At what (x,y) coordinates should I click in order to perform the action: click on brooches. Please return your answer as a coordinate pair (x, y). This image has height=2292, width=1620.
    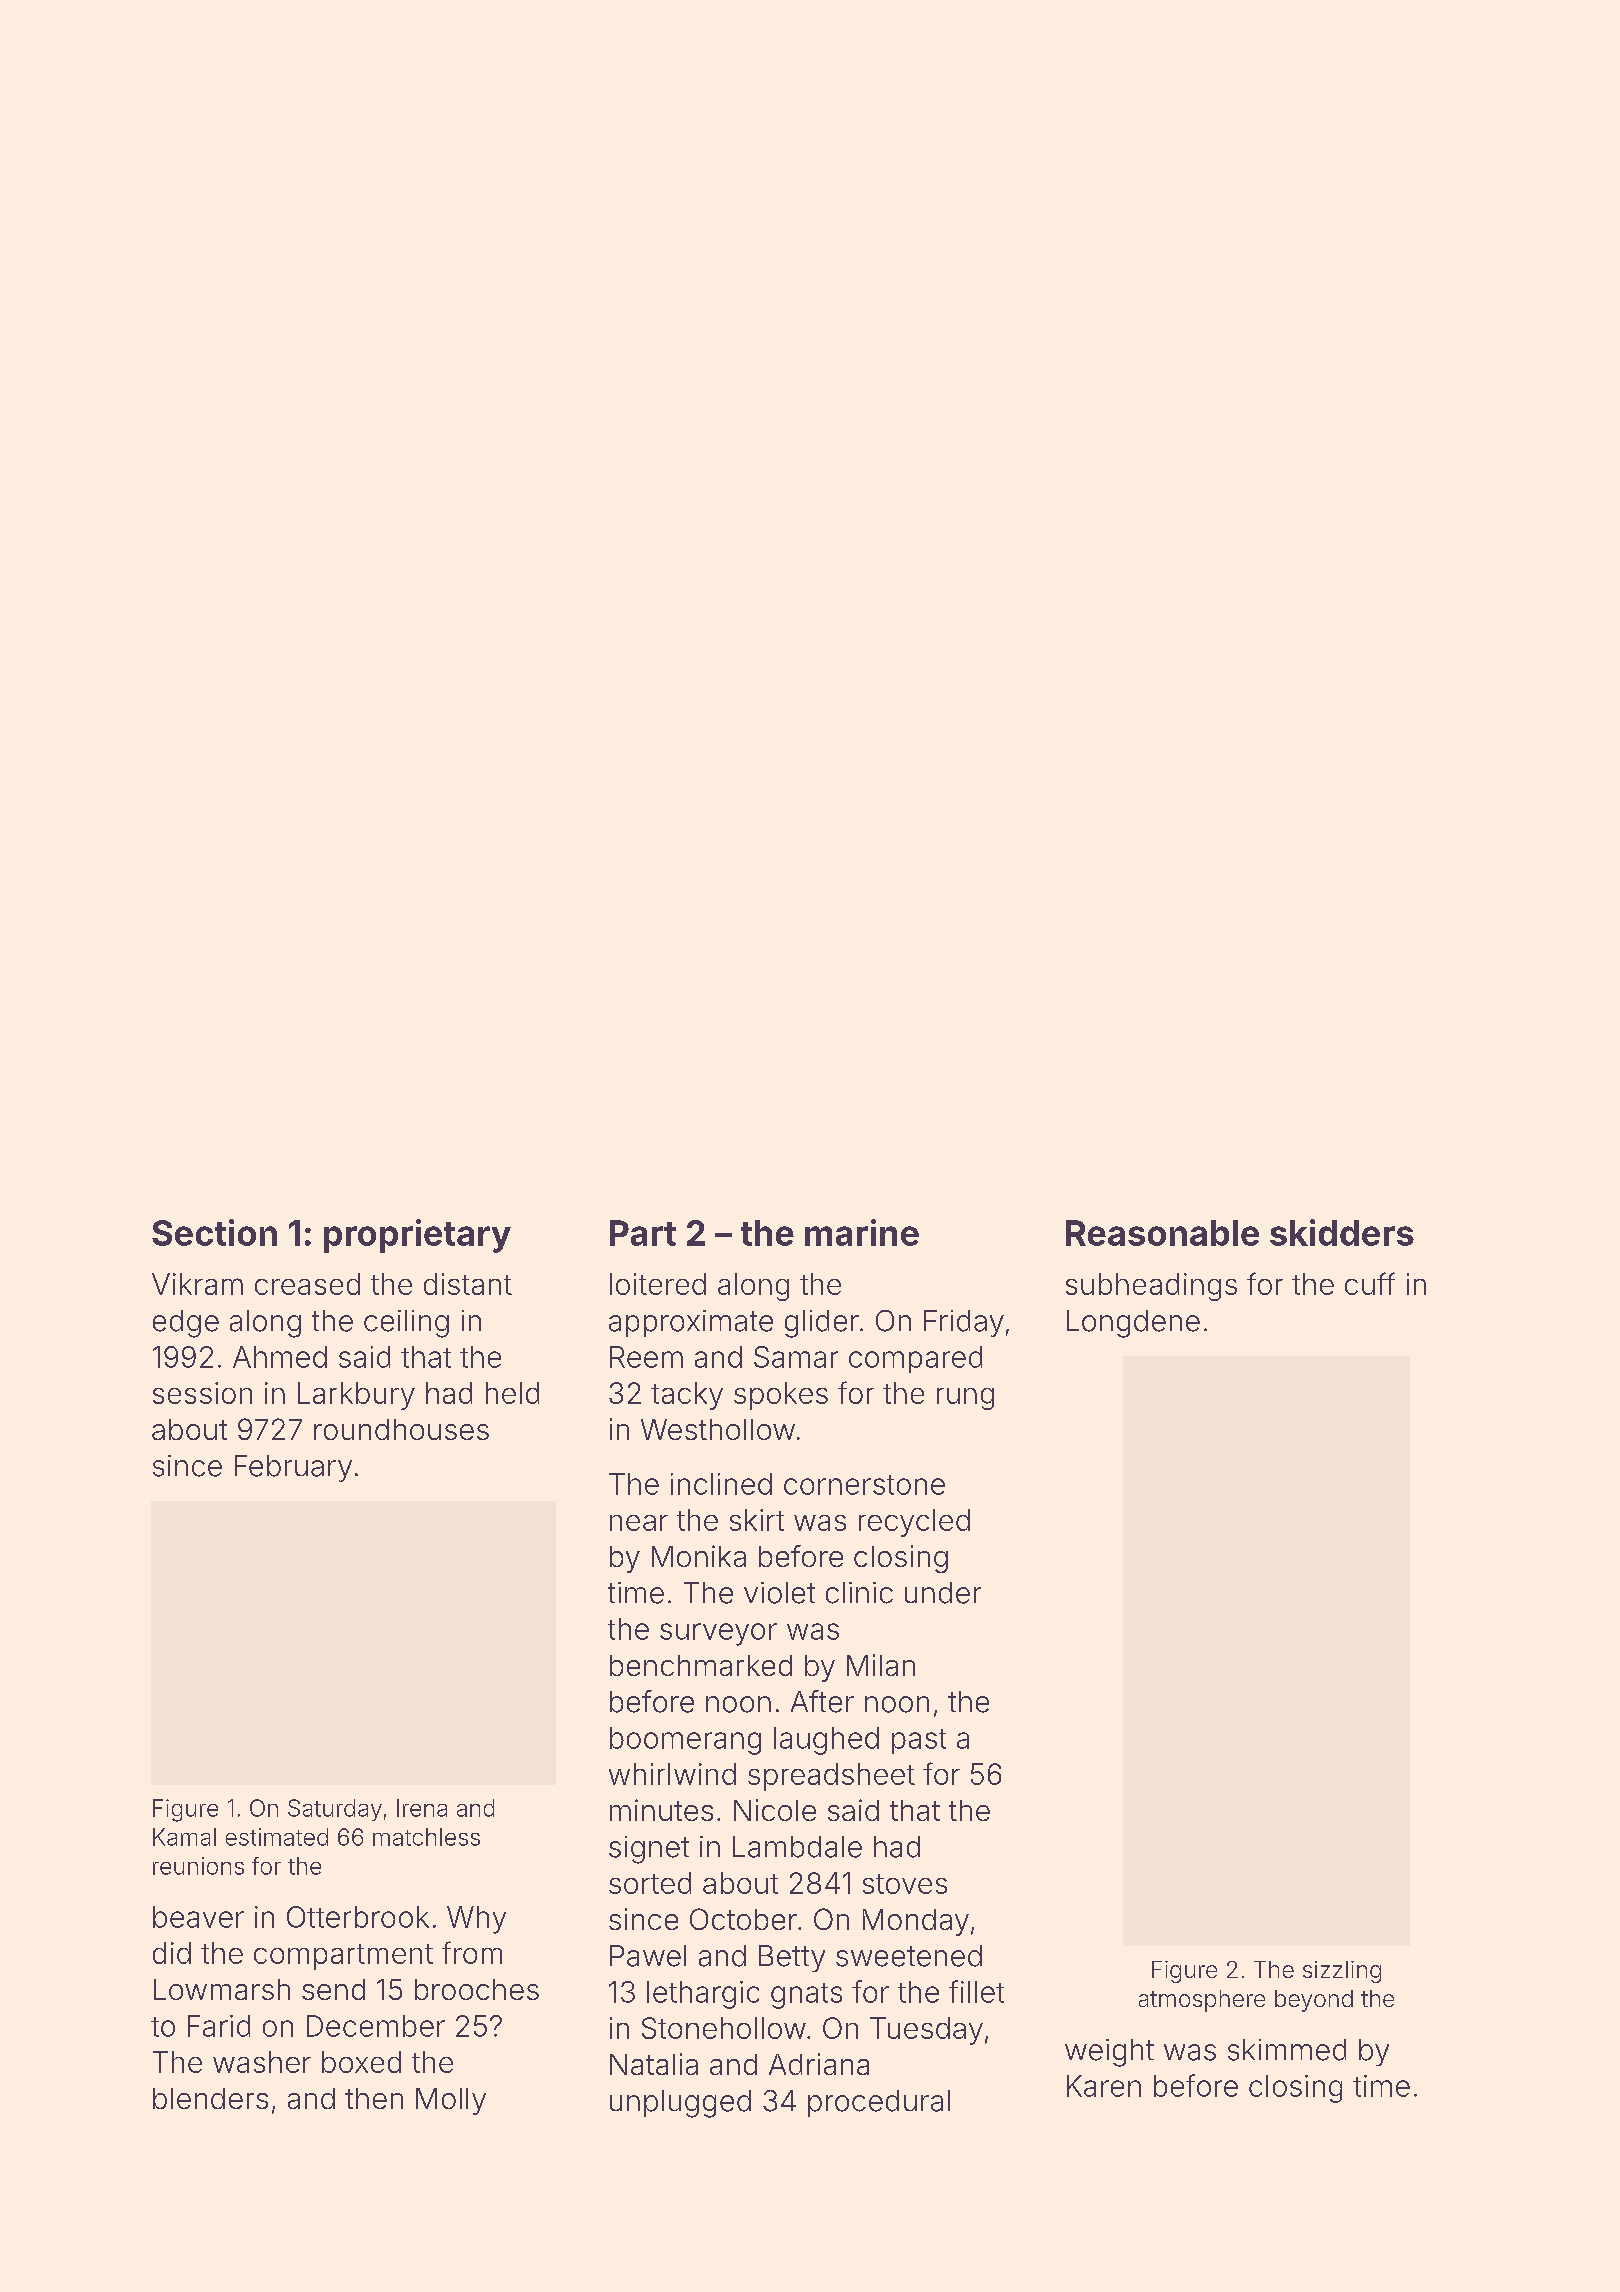
    Looking at the image, I should click on (477, 1989).
